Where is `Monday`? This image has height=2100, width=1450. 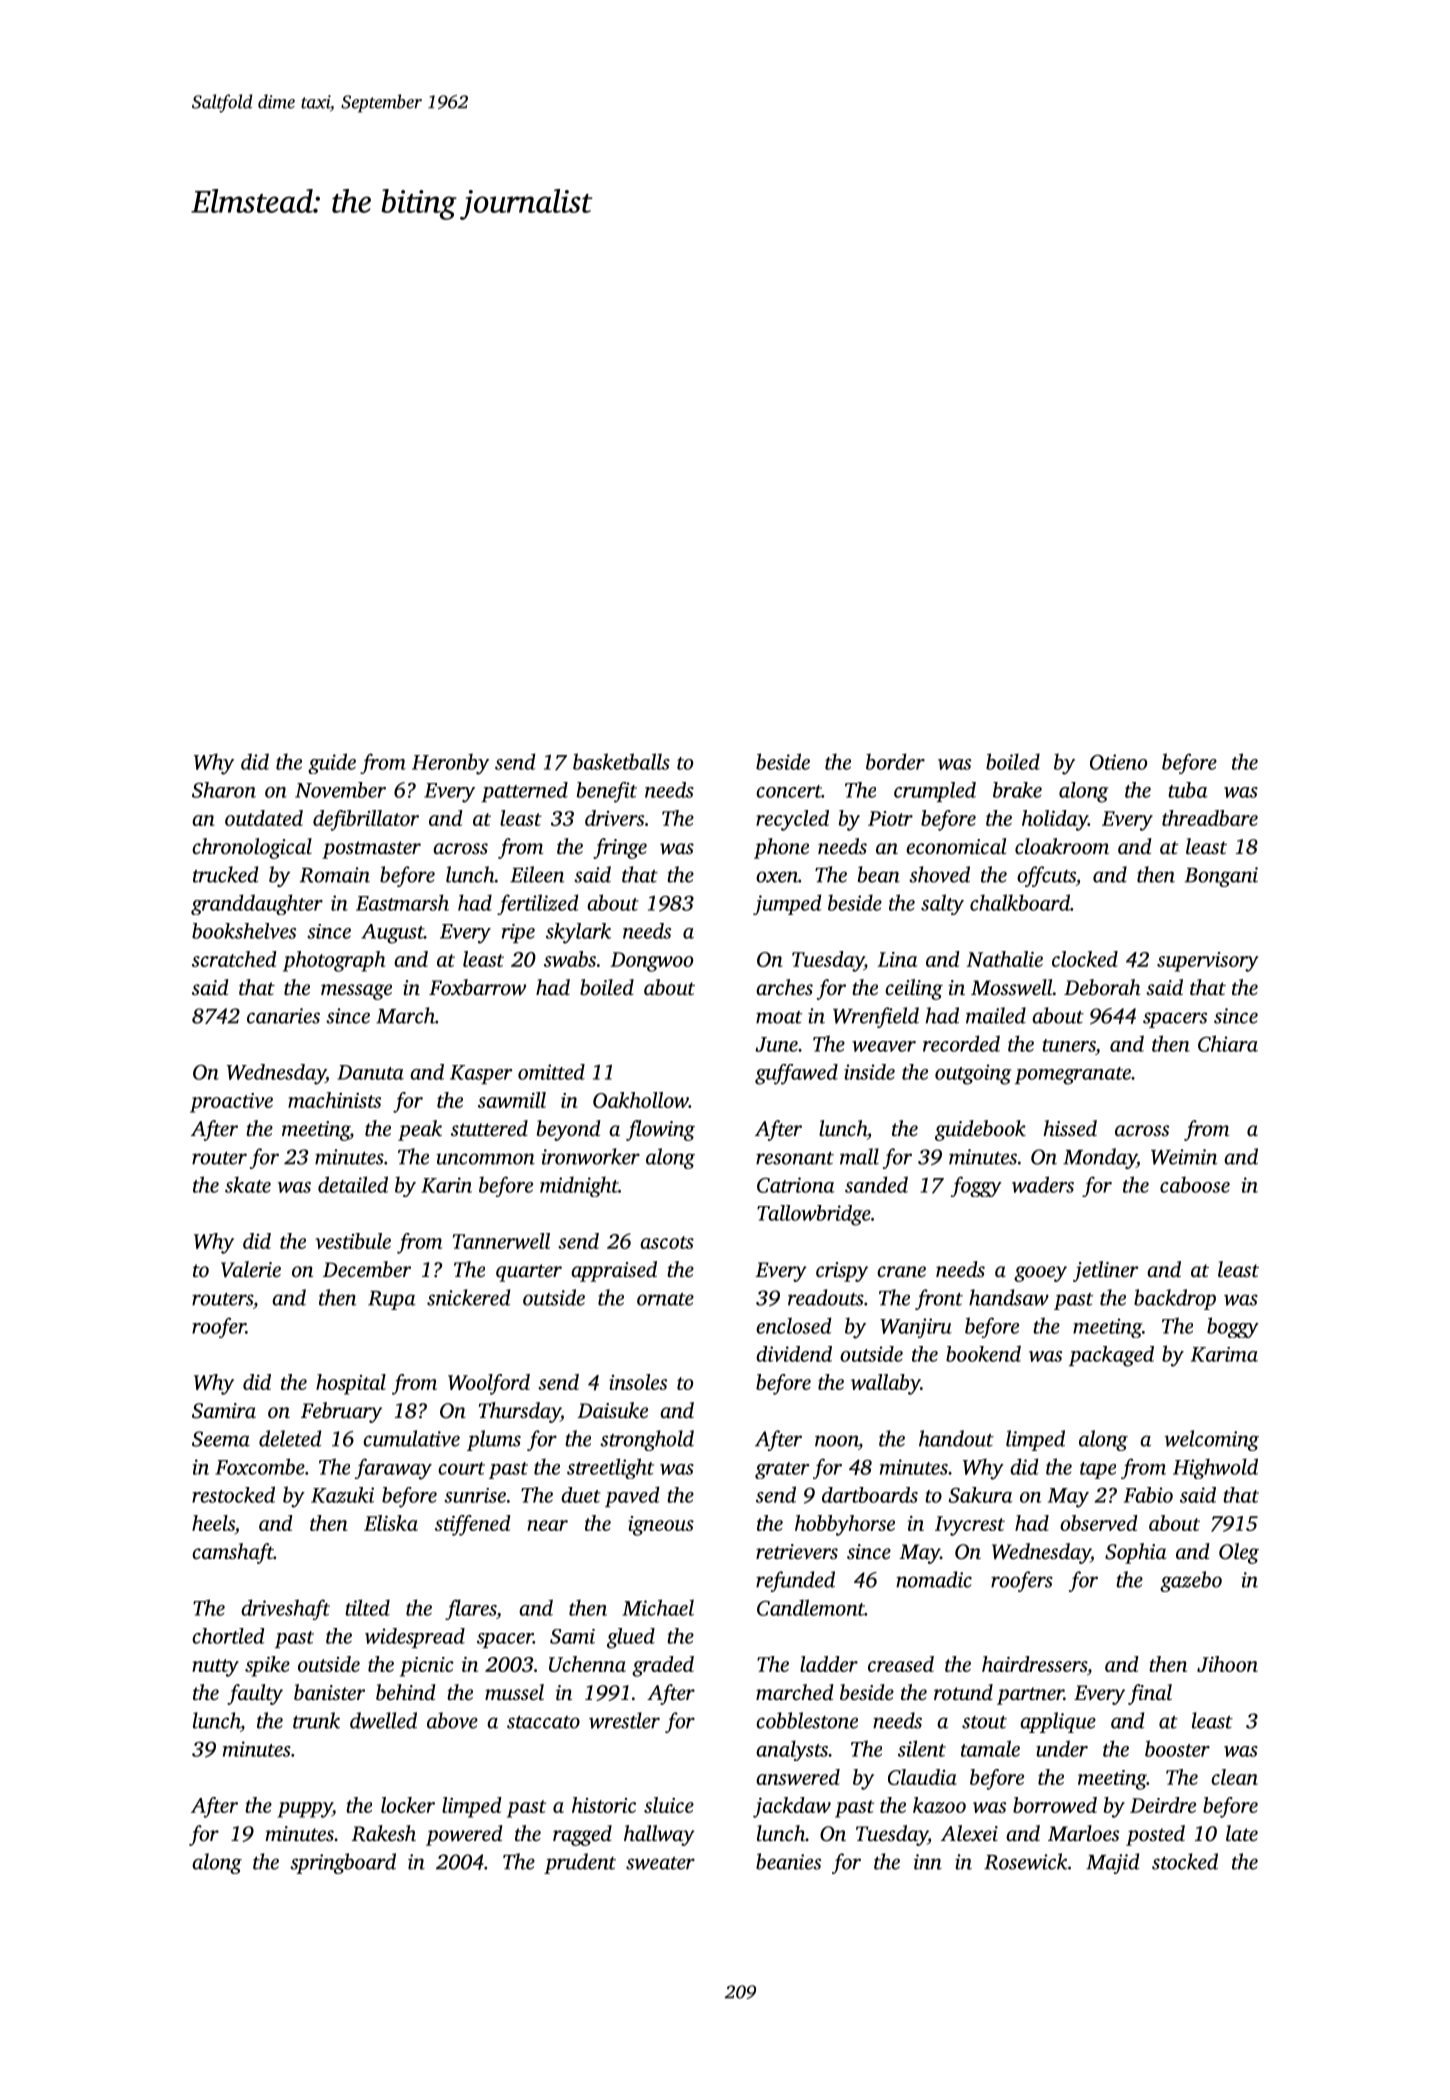 Monday is located at coordinates (1100, 1158).
